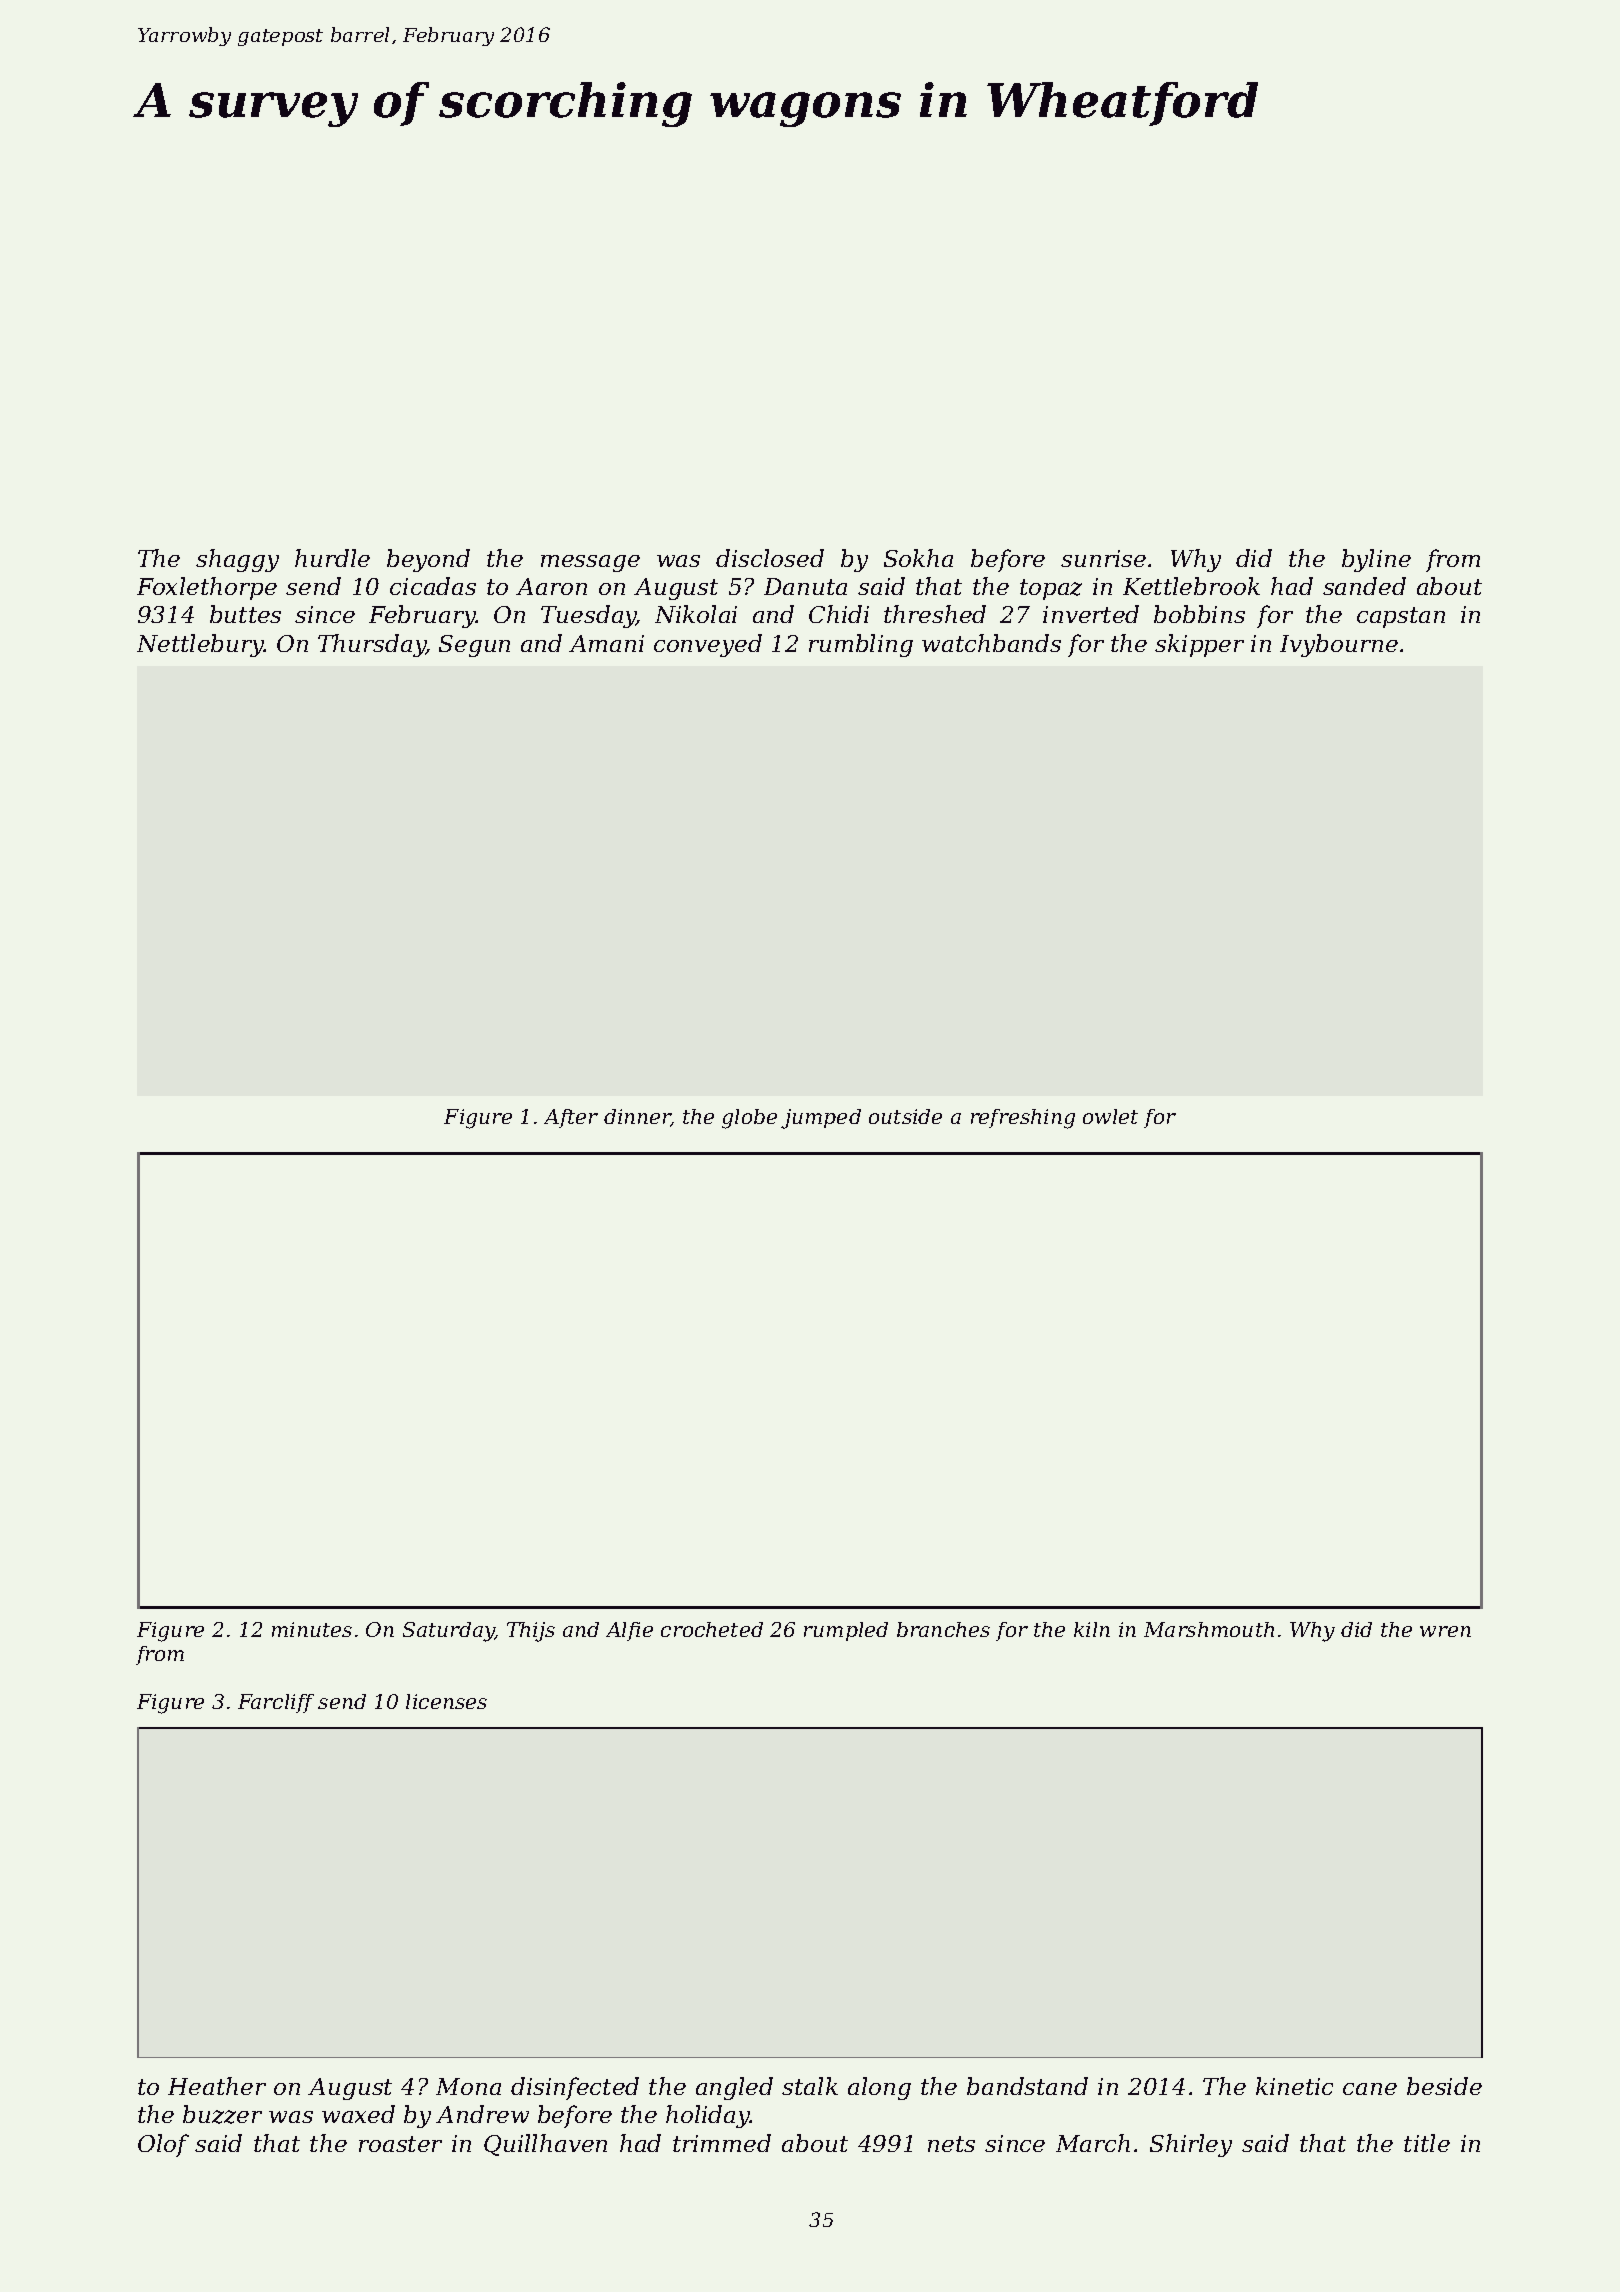 The height and width of the page is (2292, 1620). I want to click on skipper, so click(1199, 645).
